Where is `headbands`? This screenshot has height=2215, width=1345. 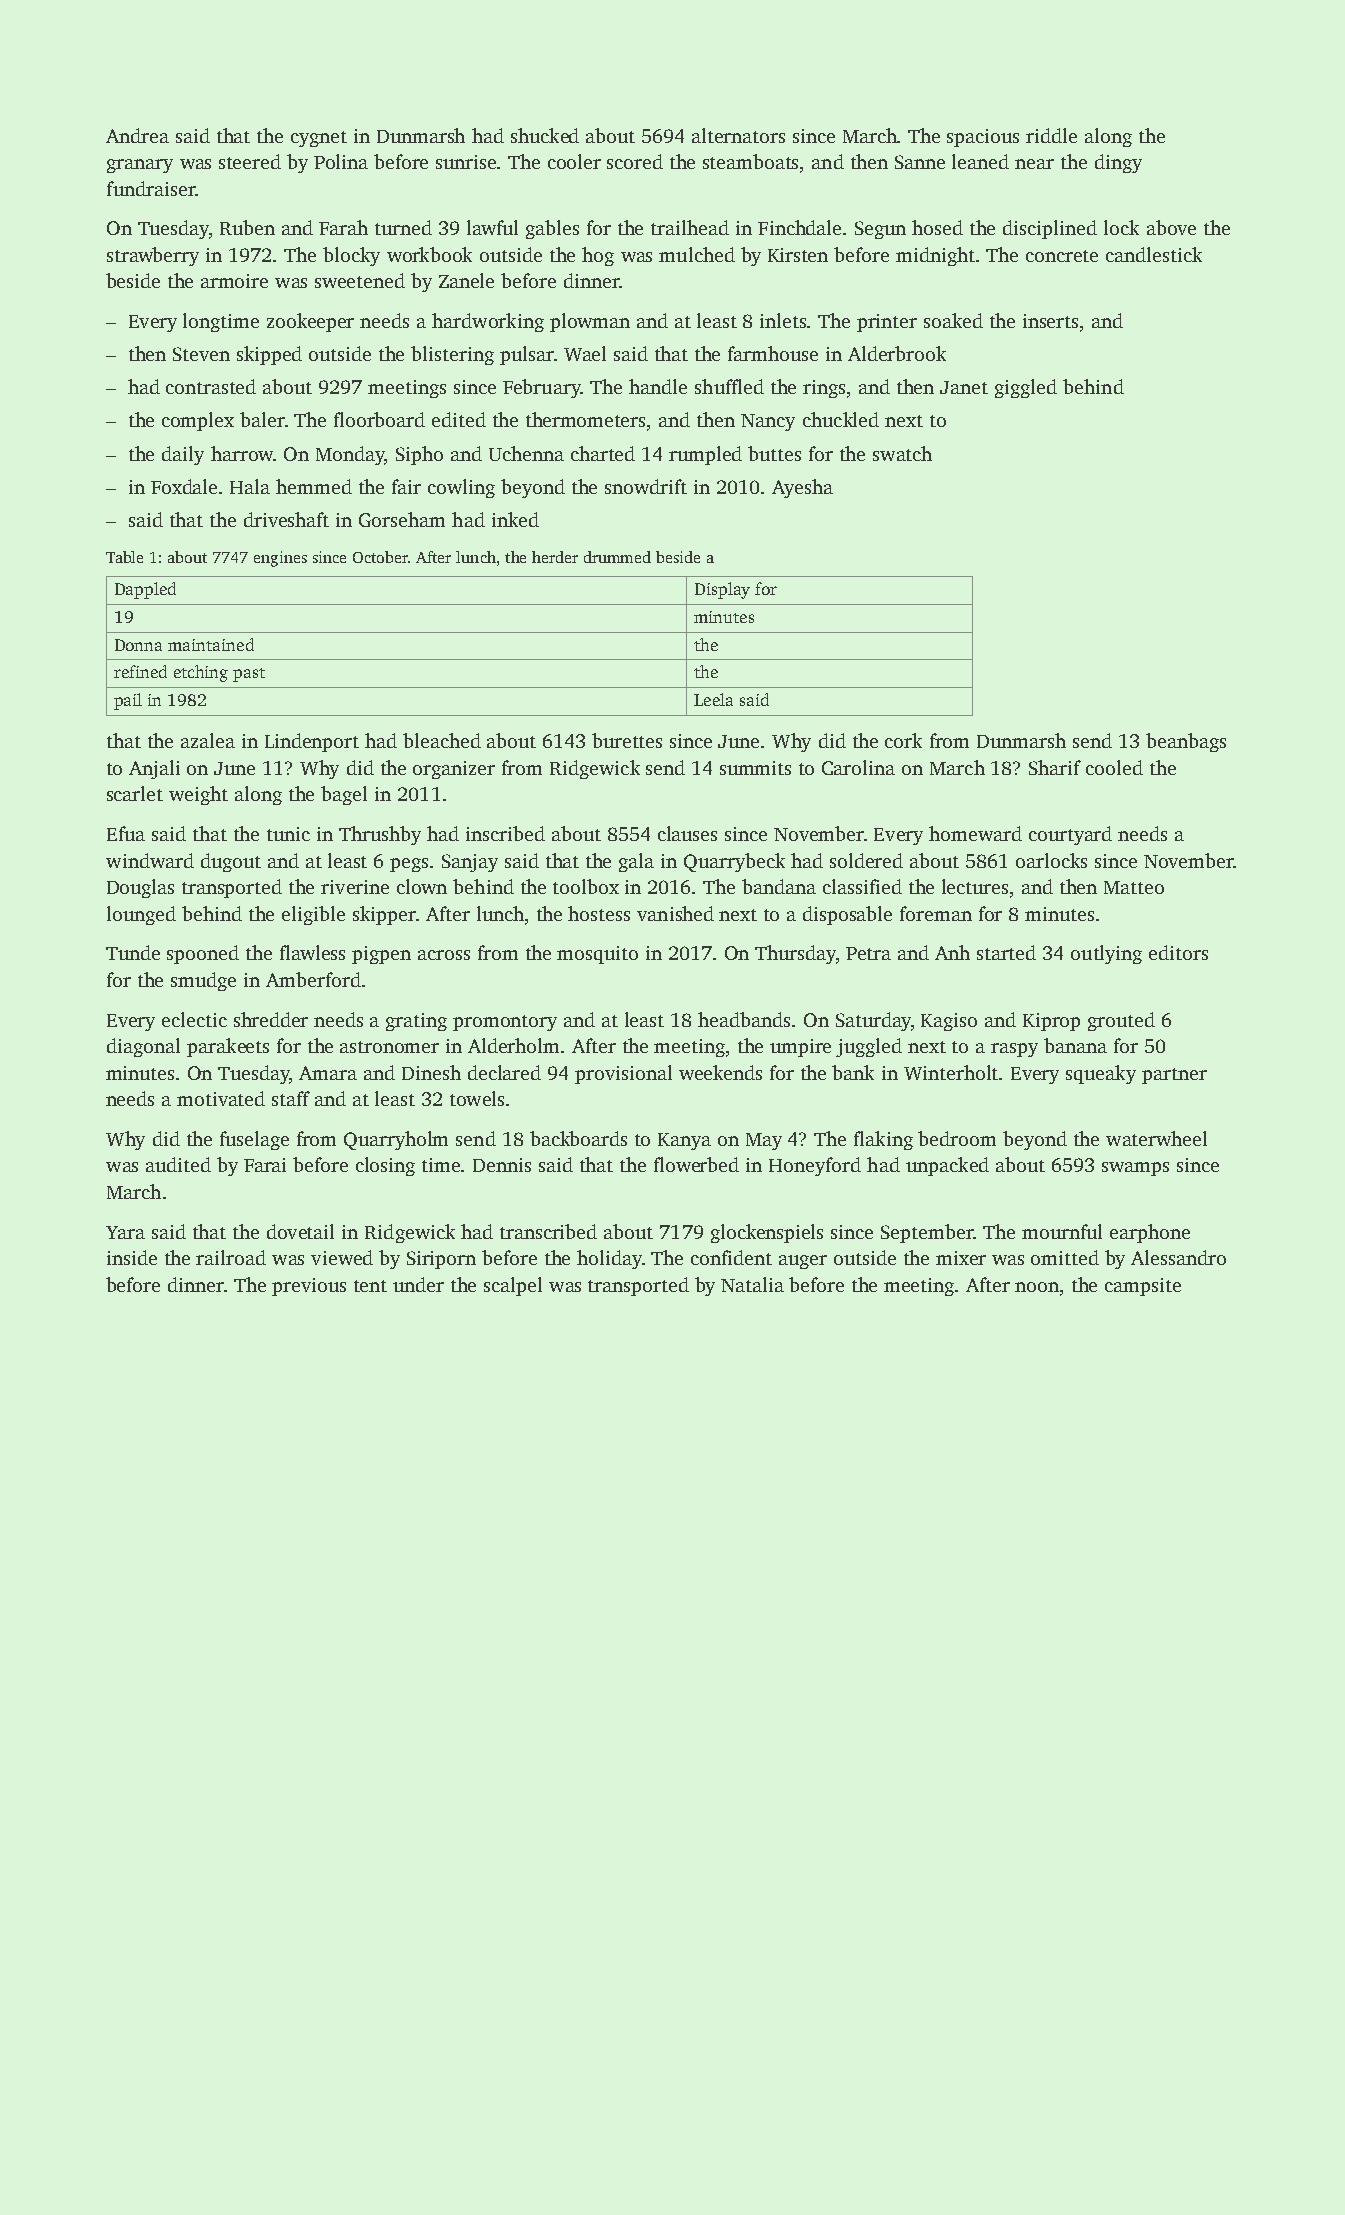 headbands is located at coordinates (744, 1019).
